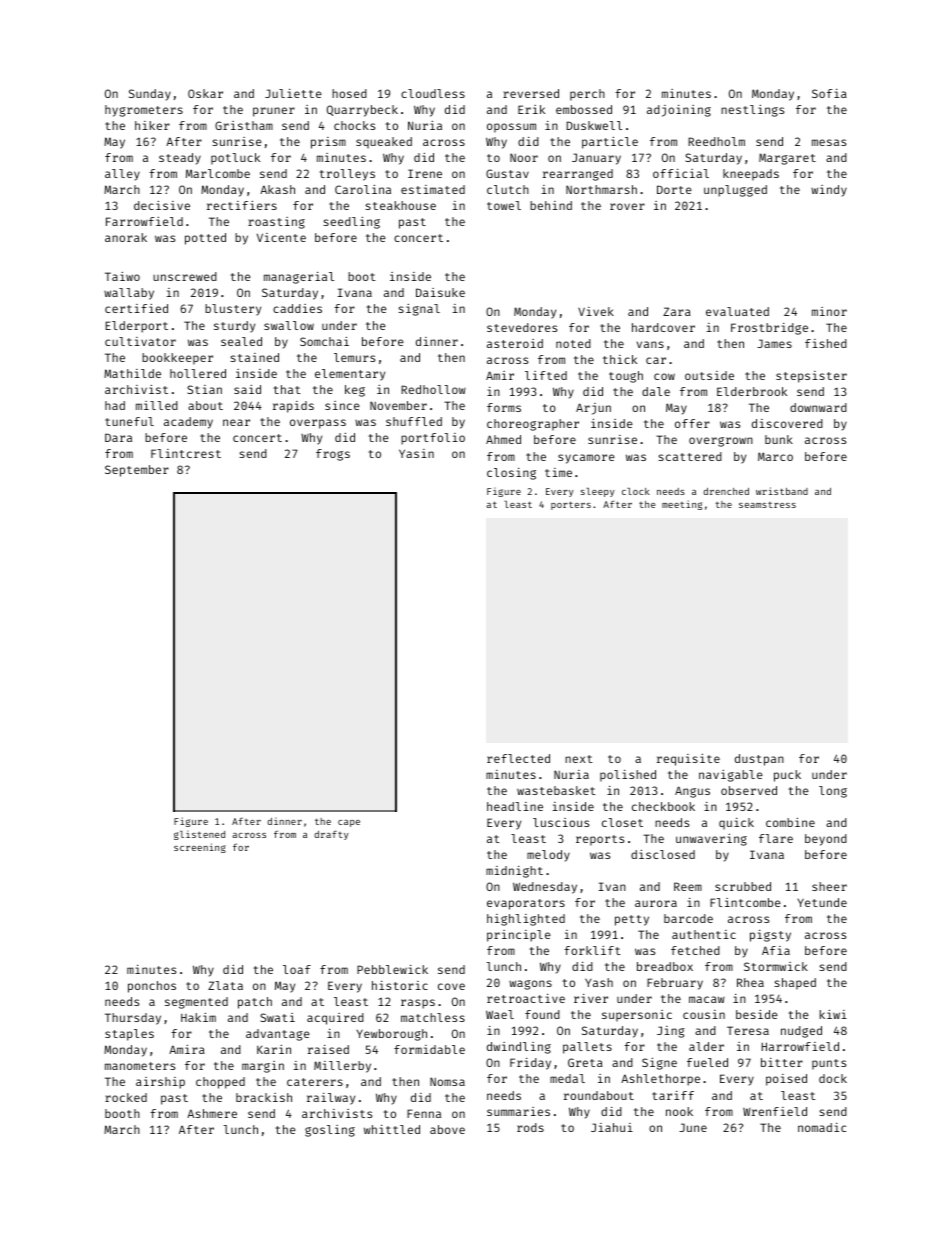  Describe the element at coordinates (587, 95) in the document. I see `perch` at that location.
